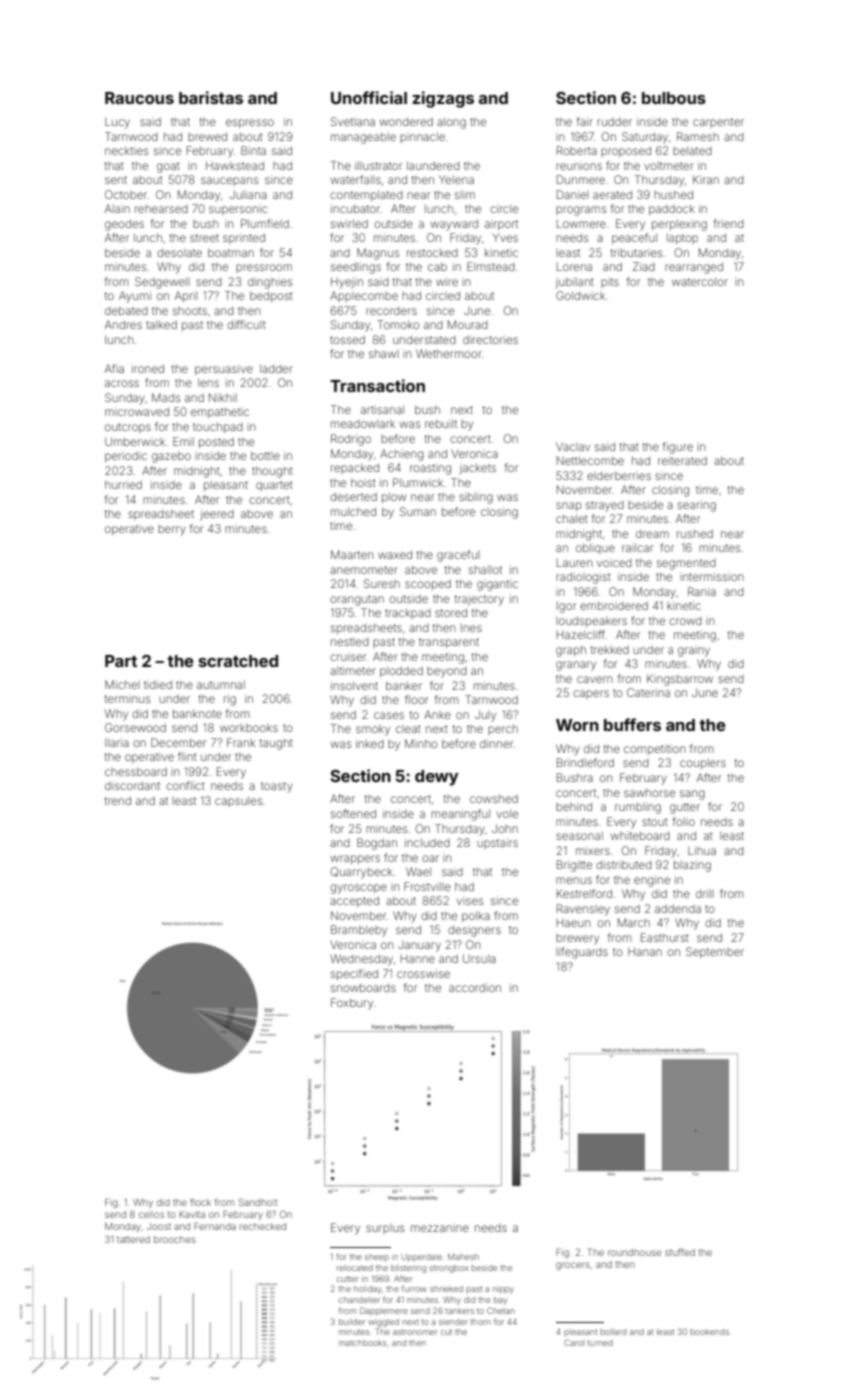 Image resolution: width=849 pixels, height=1400 pixels. What do you see at coordinates (590, 460) in the page?
I see `Nettlecombe` at bounding box center [590, 460].
